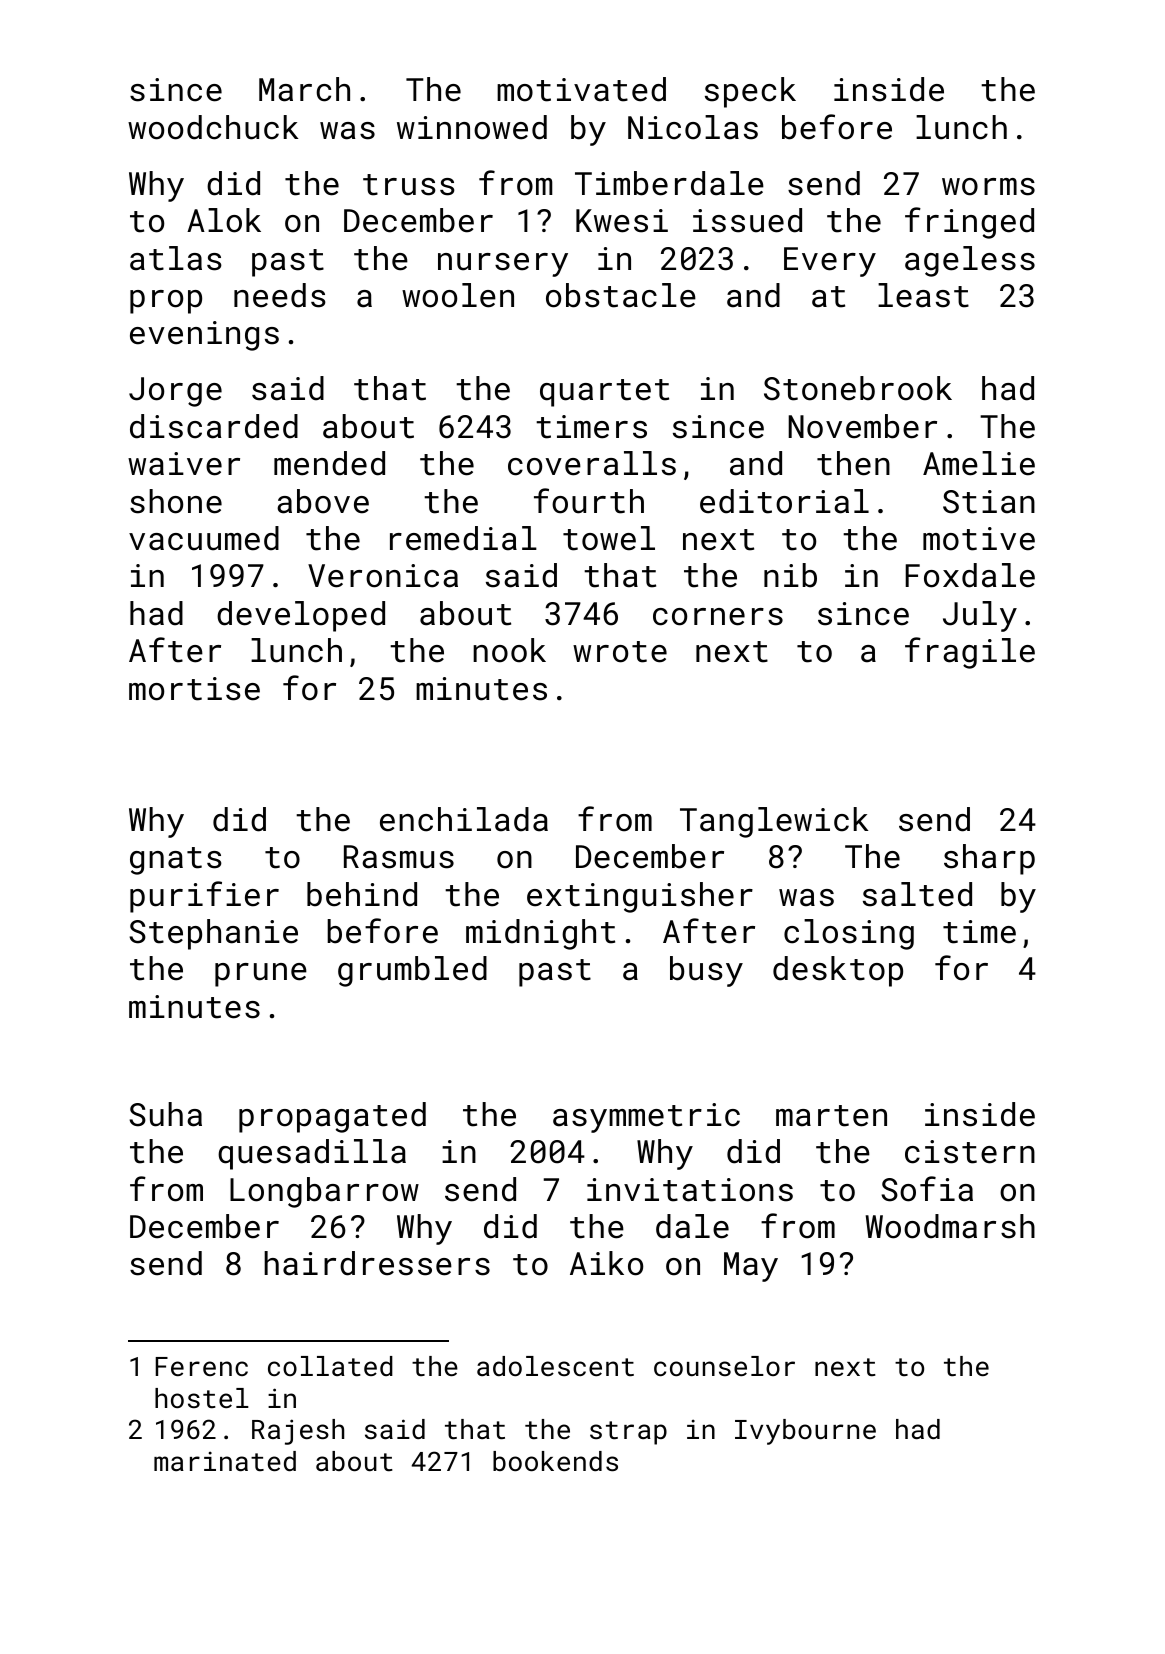  I want to click on nib, so click(790, 575).
